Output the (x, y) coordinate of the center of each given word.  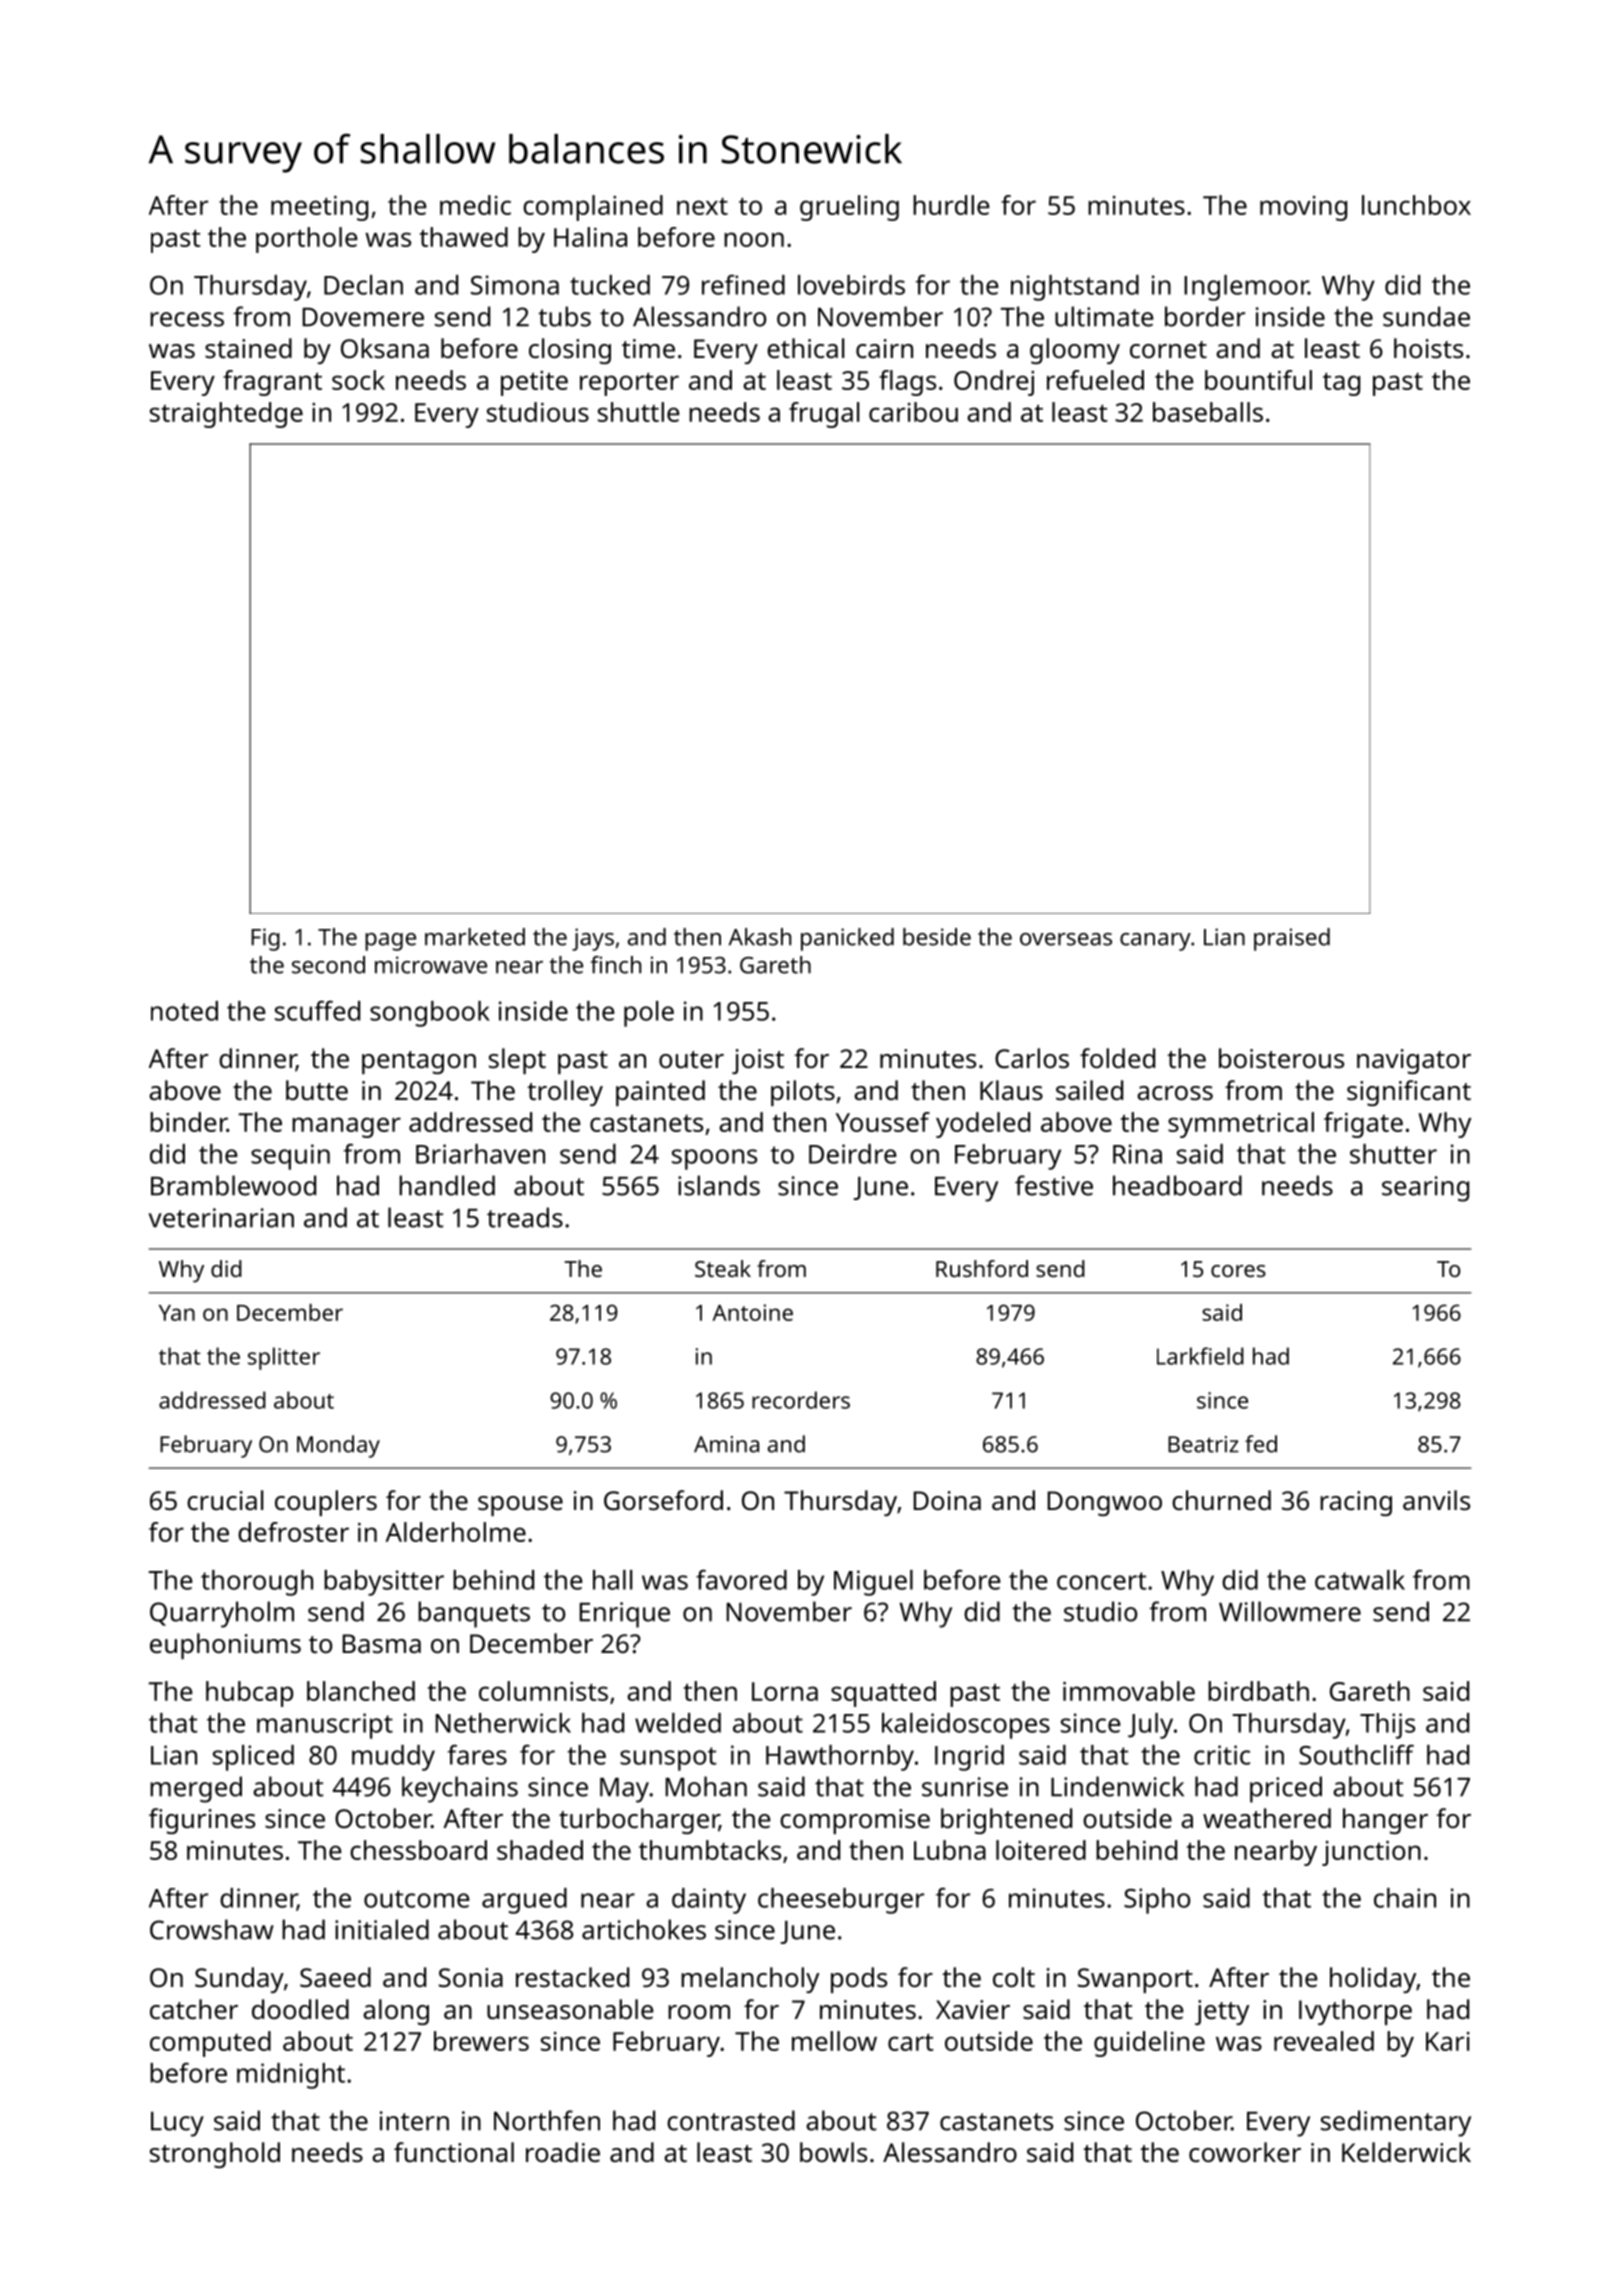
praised (1292, 939)
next (702, 206)
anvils (1436, 1500)
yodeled (983, 1125)
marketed (475, 937)
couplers (326, 1503)
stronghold (215, 2155)
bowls (833, 2152)
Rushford (982, 1268)
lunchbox (1416, 205)
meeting (319, 208)
